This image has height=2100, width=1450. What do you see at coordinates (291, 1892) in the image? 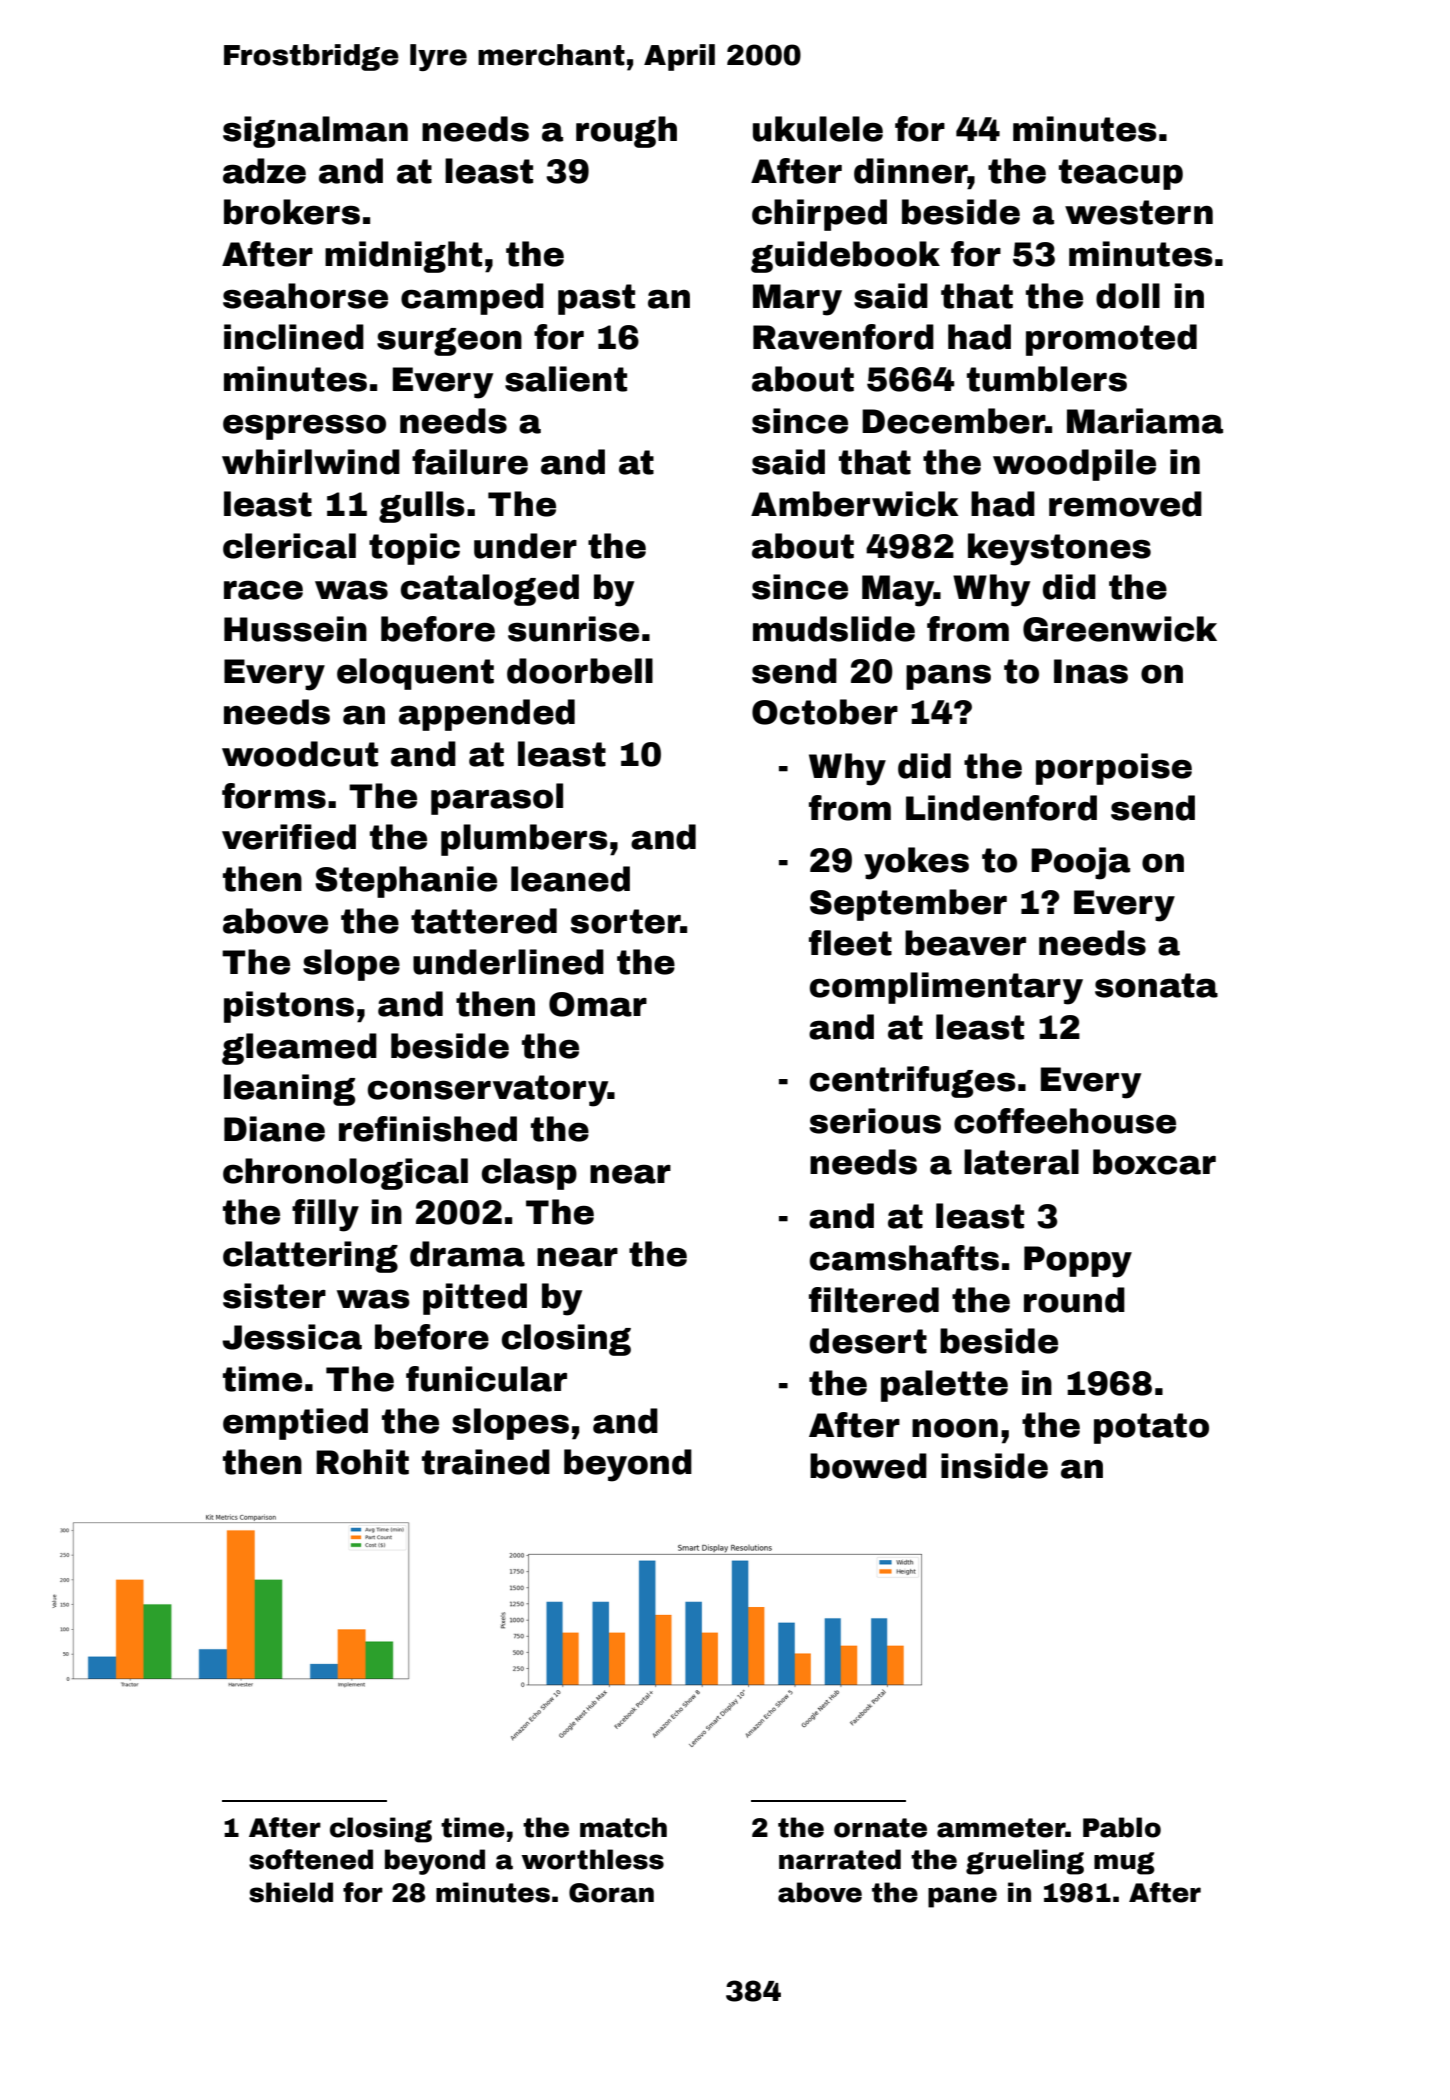
I see `shield` at bounding box center [291, 1892].
